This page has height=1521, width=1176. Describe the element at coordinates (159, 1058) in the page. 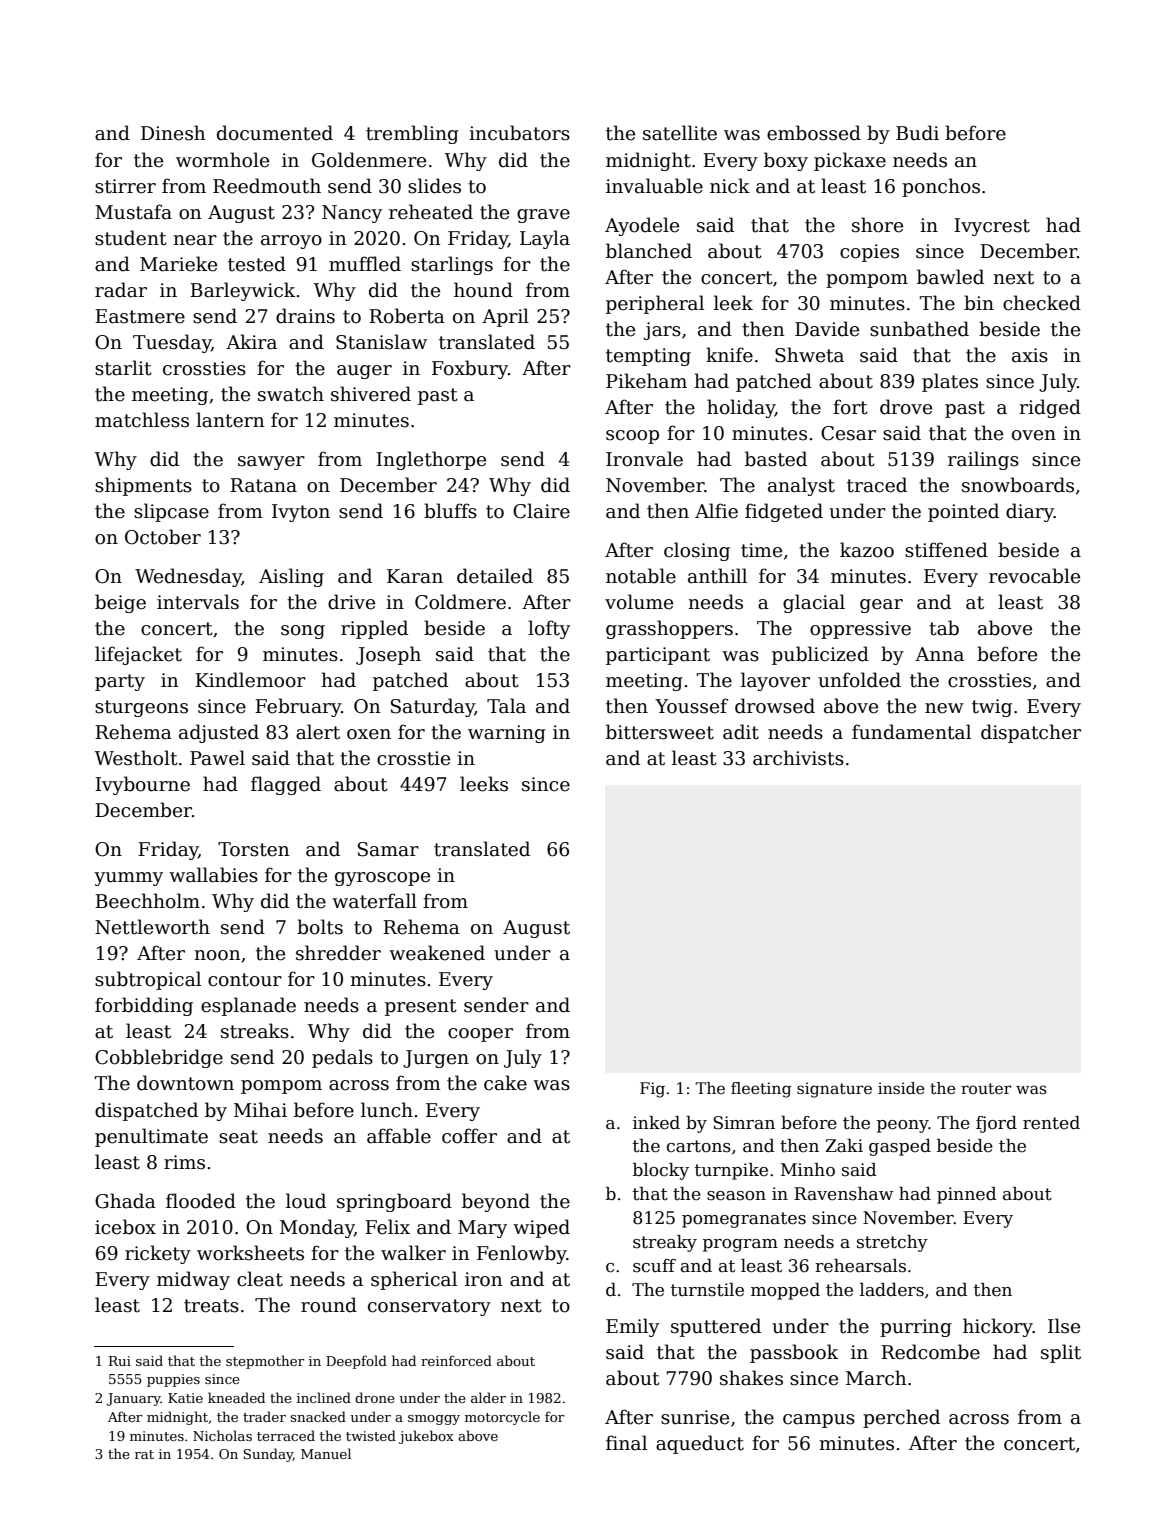

I see `Cobblebridge` at that location.
